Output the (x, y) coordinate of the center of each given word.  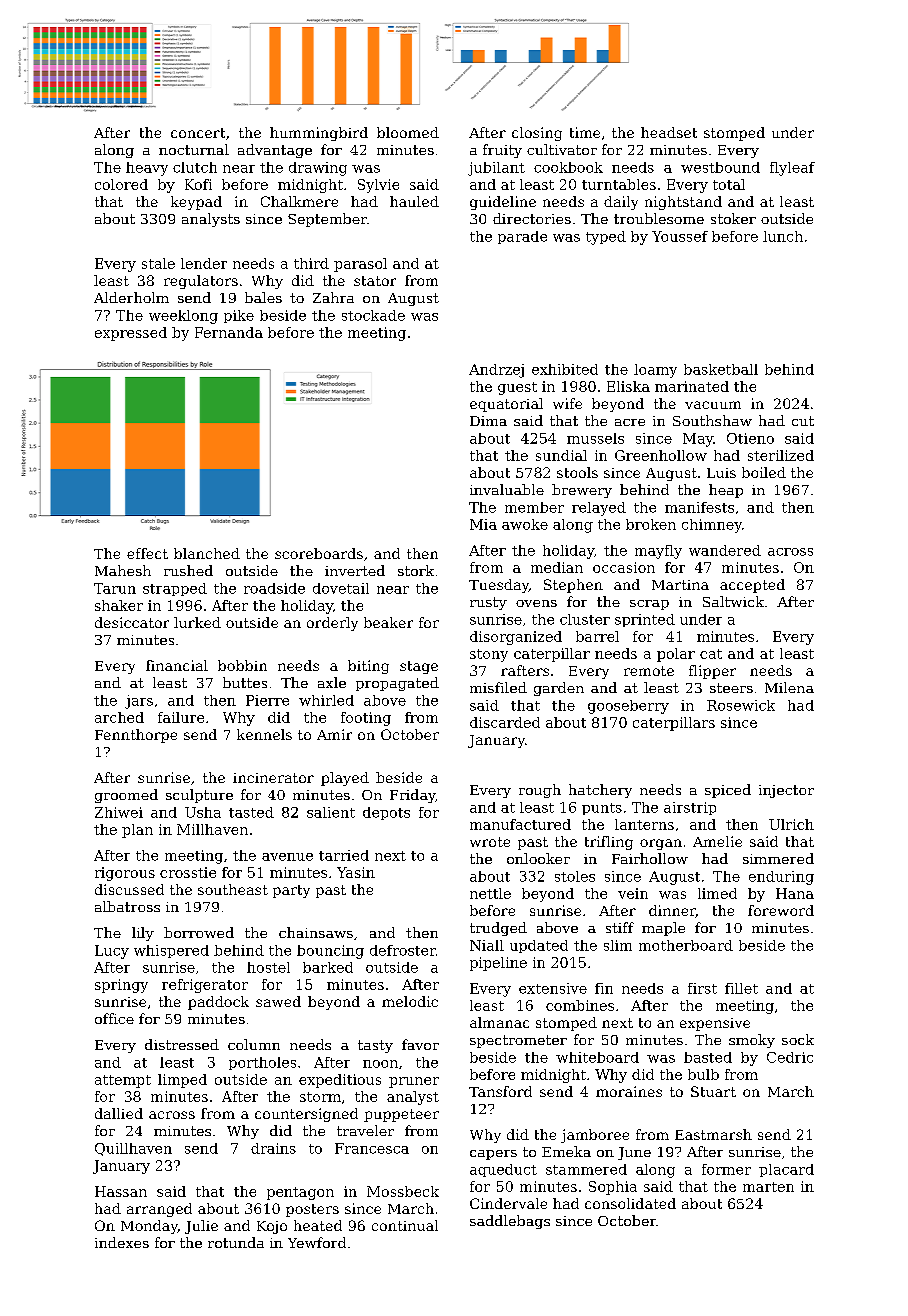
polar (676, 655)
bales (263, 297)
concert (198, 133)
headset (669, 132)
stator (375, 281)
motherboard (686, 945)
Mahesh (123, 570)
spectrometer (518, 1041)
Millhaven (212, 829)
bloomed (408, 132)
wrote (490, 842)
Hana (795, 893)
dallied (119, 1113)
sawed (278, 1001)
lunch (783, 236)
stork (416, 570)
